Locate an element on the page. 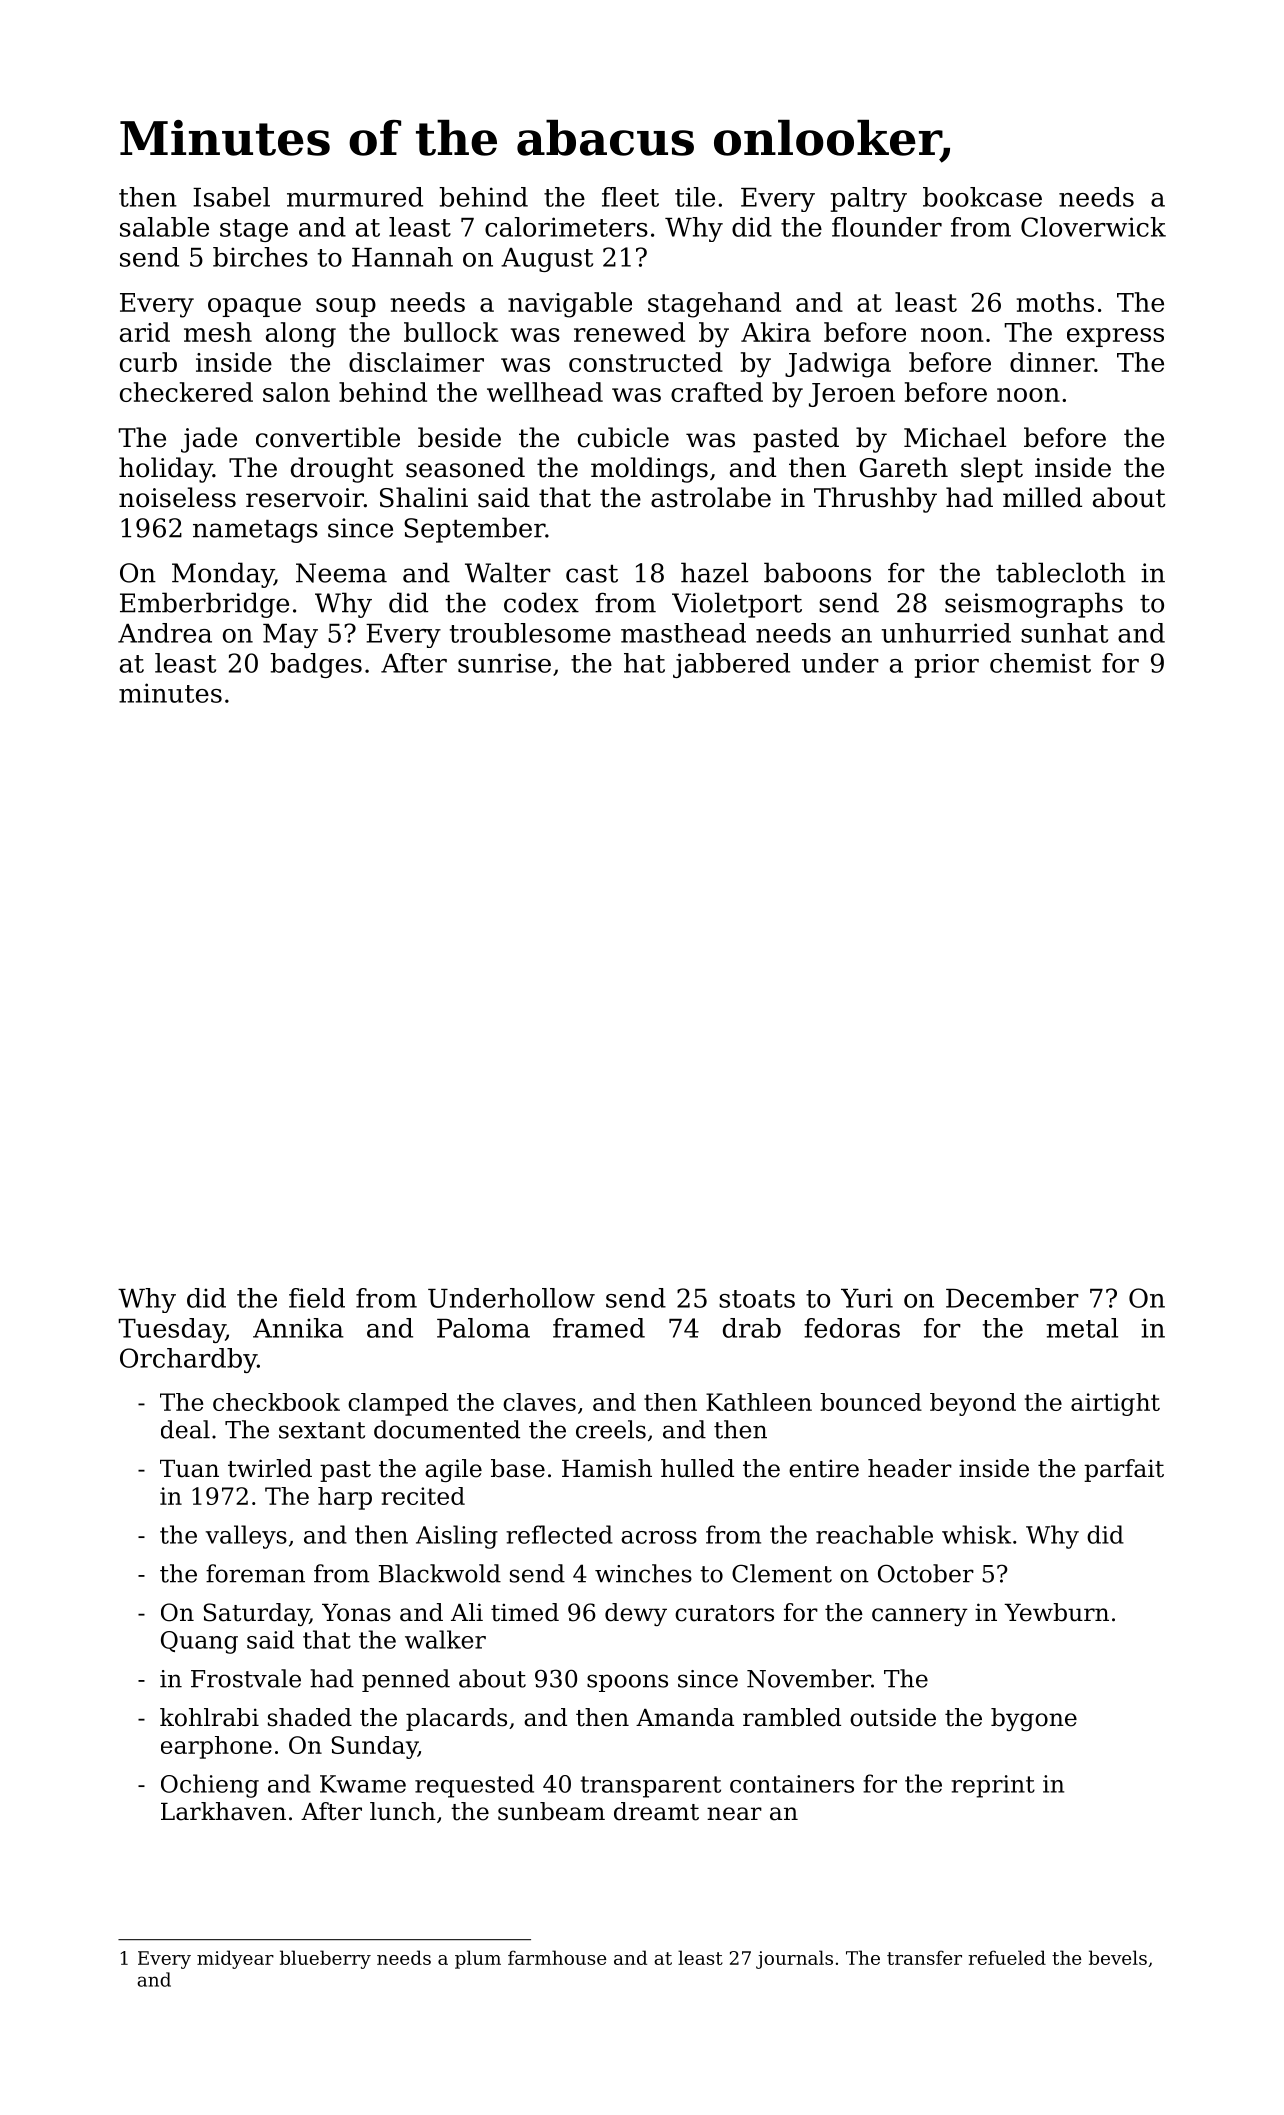 This document has height=2115, width=1284. base is located at coordinates (518, 1468).
